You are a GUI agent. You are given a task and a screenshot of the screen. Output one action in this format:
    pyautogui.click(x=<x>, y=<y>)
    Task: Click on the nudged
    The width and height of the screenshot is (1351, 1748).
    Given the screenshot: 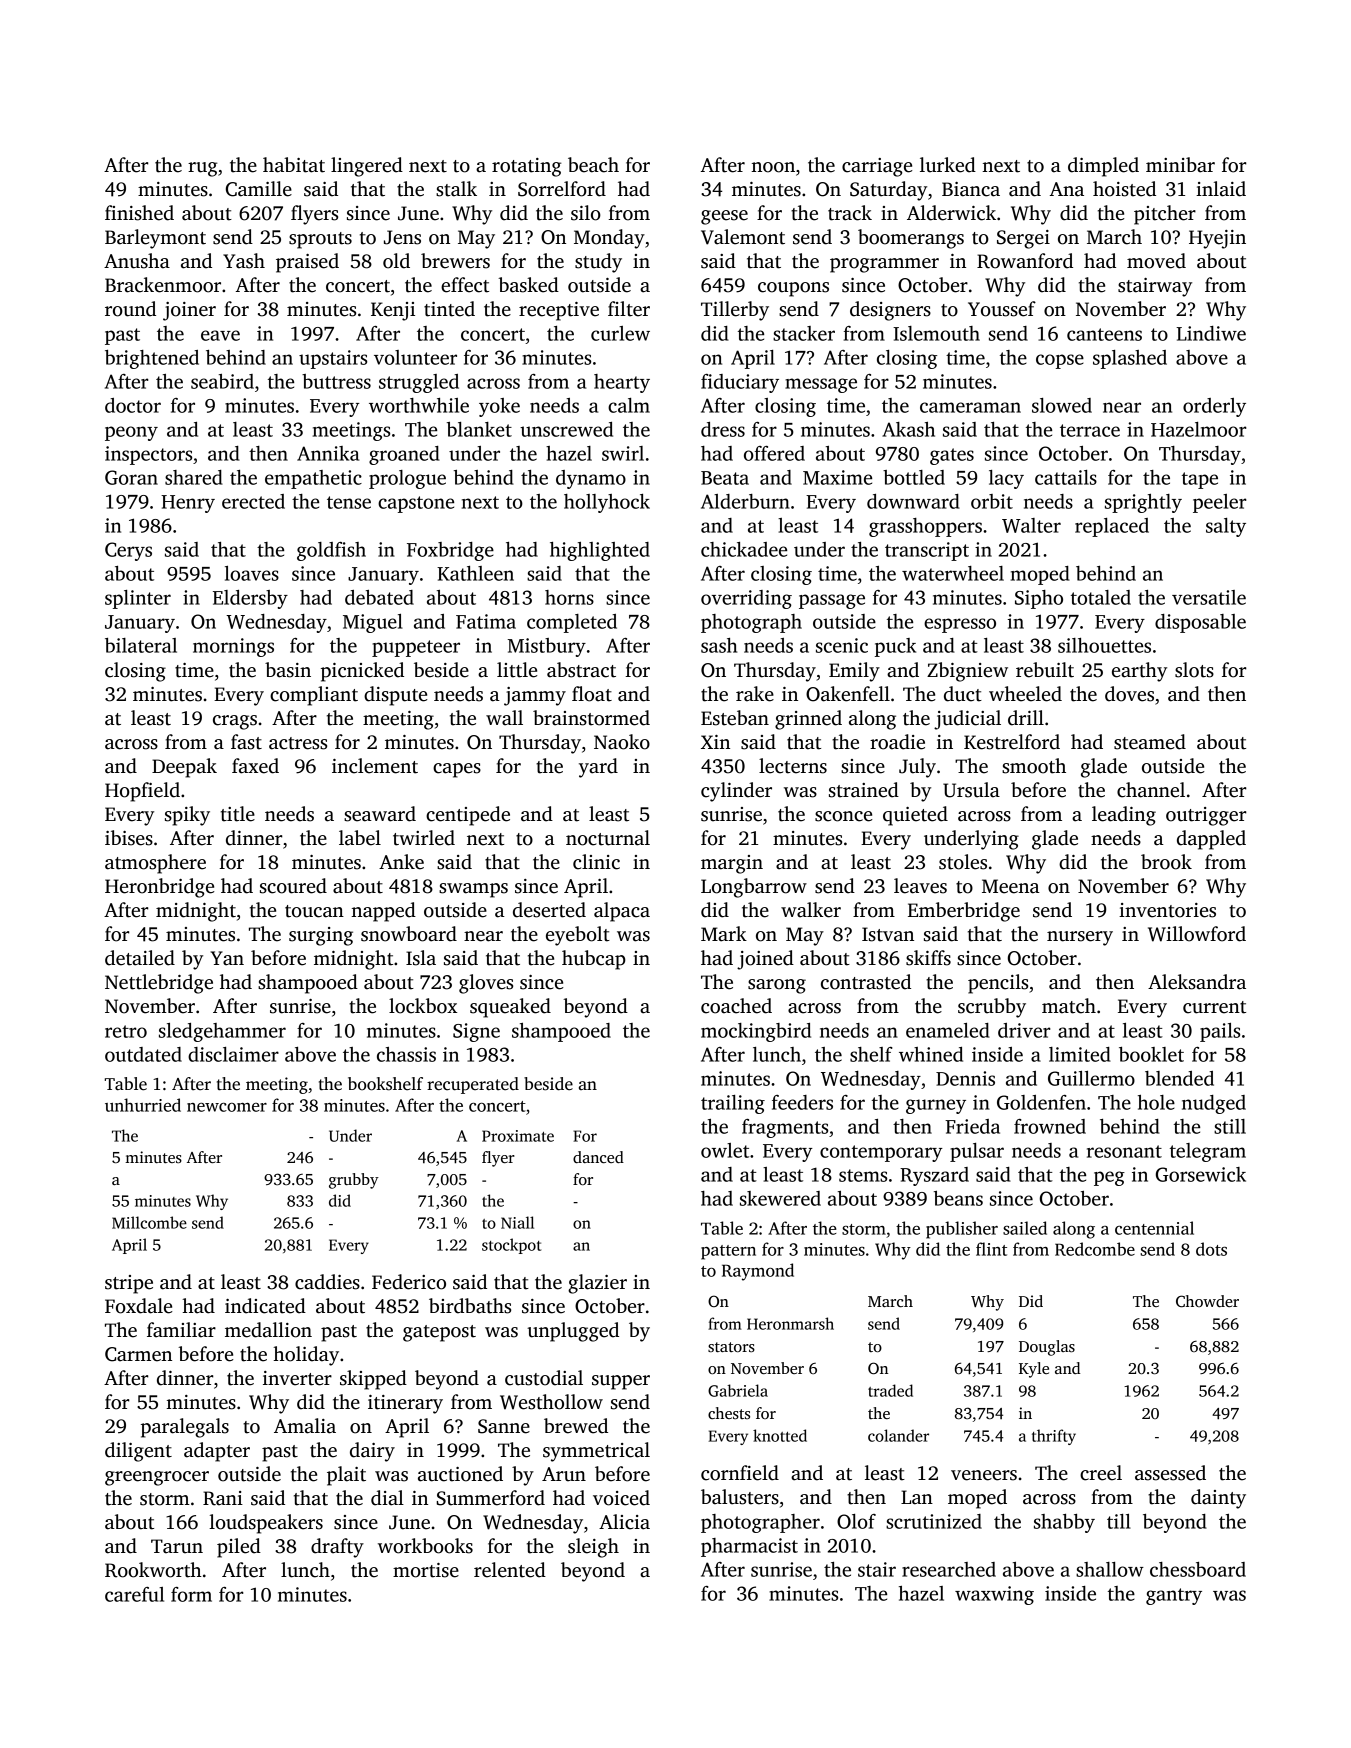 What is the action you would take?
    pyautogui.click(x=1214, y=1104)
